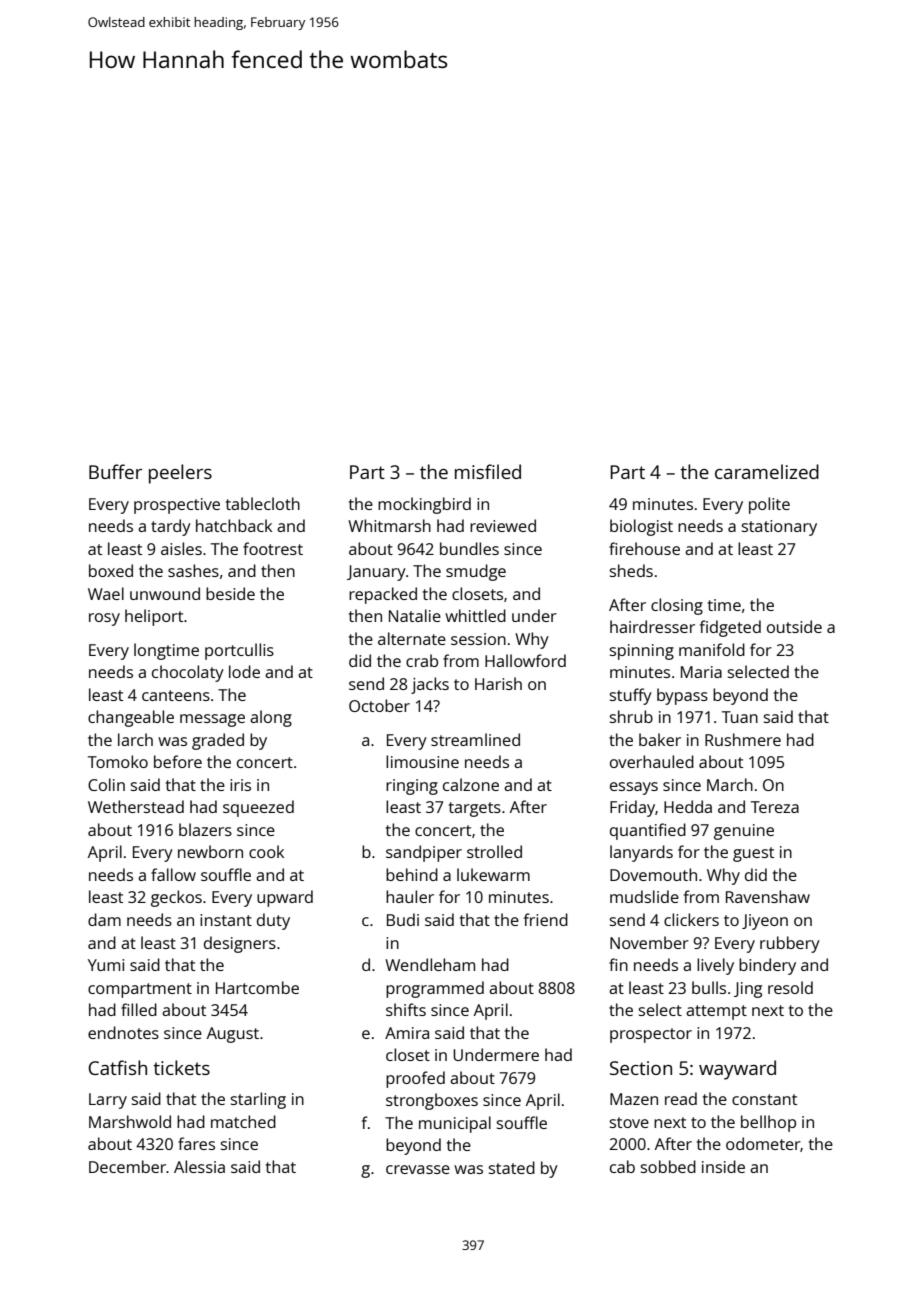 The height and width of the image is (1308, 924). Describe the element at coordinates (641, 1068) in the image. I see `Section` at that location.
